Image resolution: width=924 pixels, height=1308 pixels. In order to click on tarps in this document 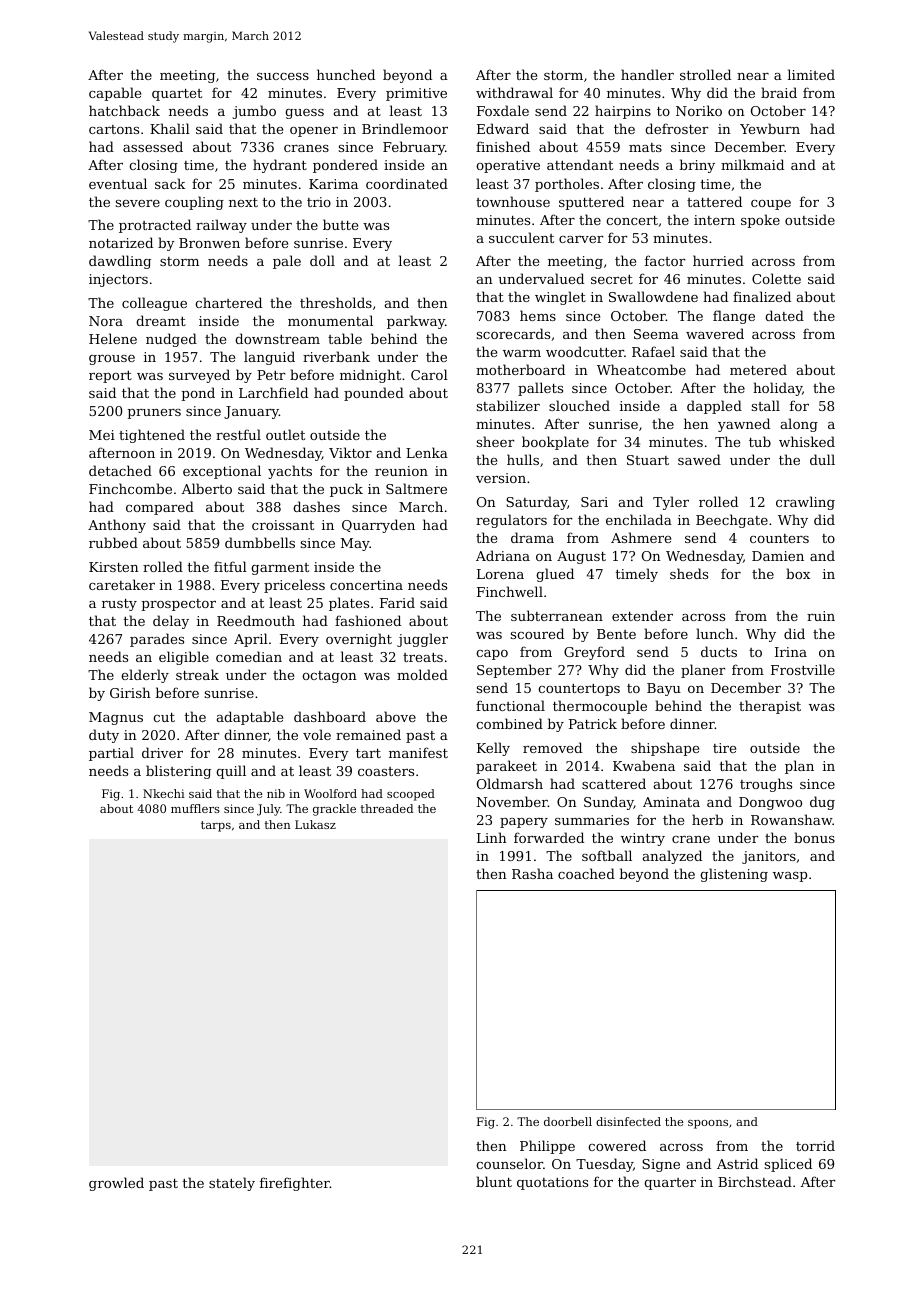, I will do `click(216, 826)`.
